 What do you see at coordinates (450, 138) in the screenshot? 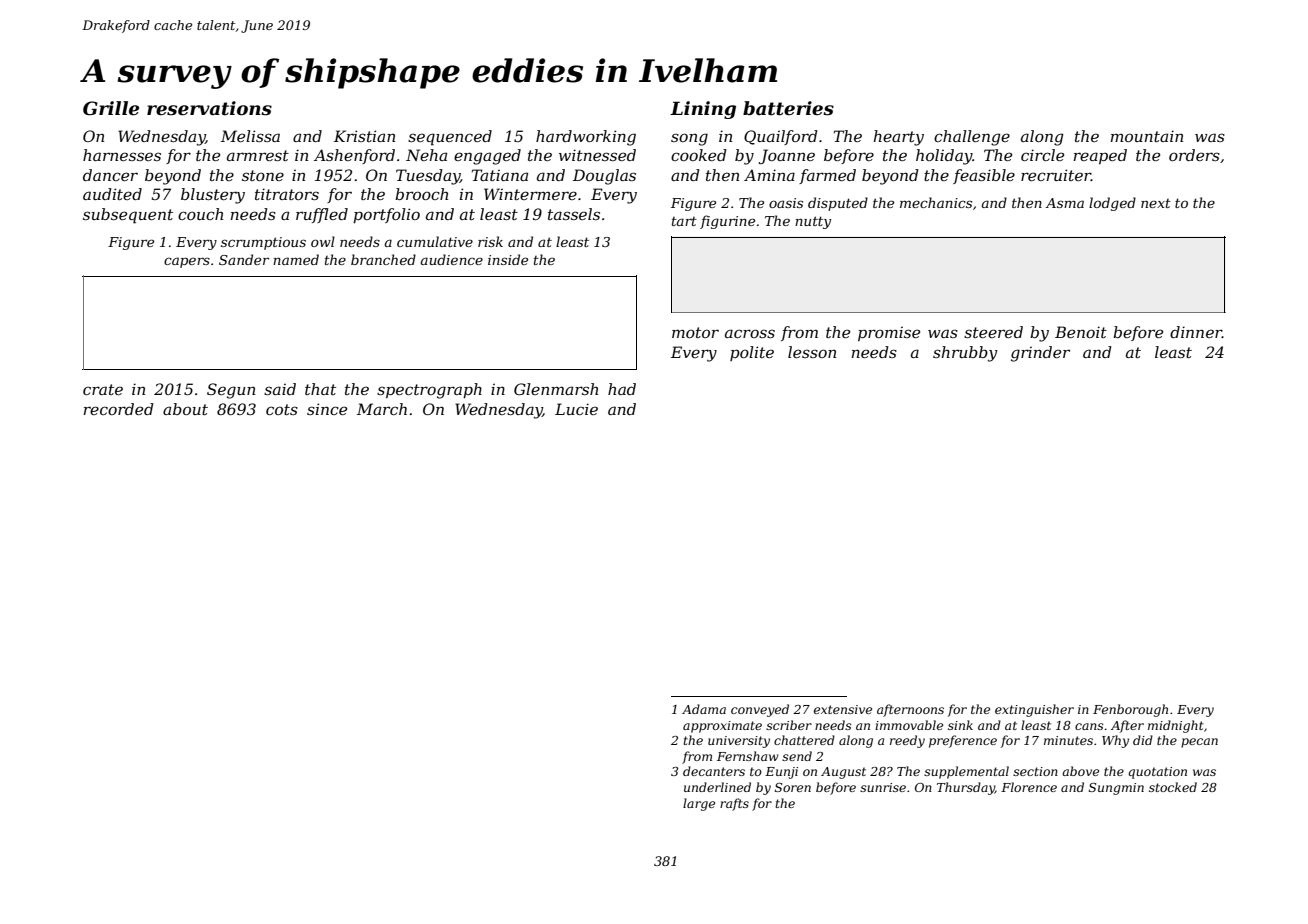
I see `sequenced` at bounding box center [450, 138].
